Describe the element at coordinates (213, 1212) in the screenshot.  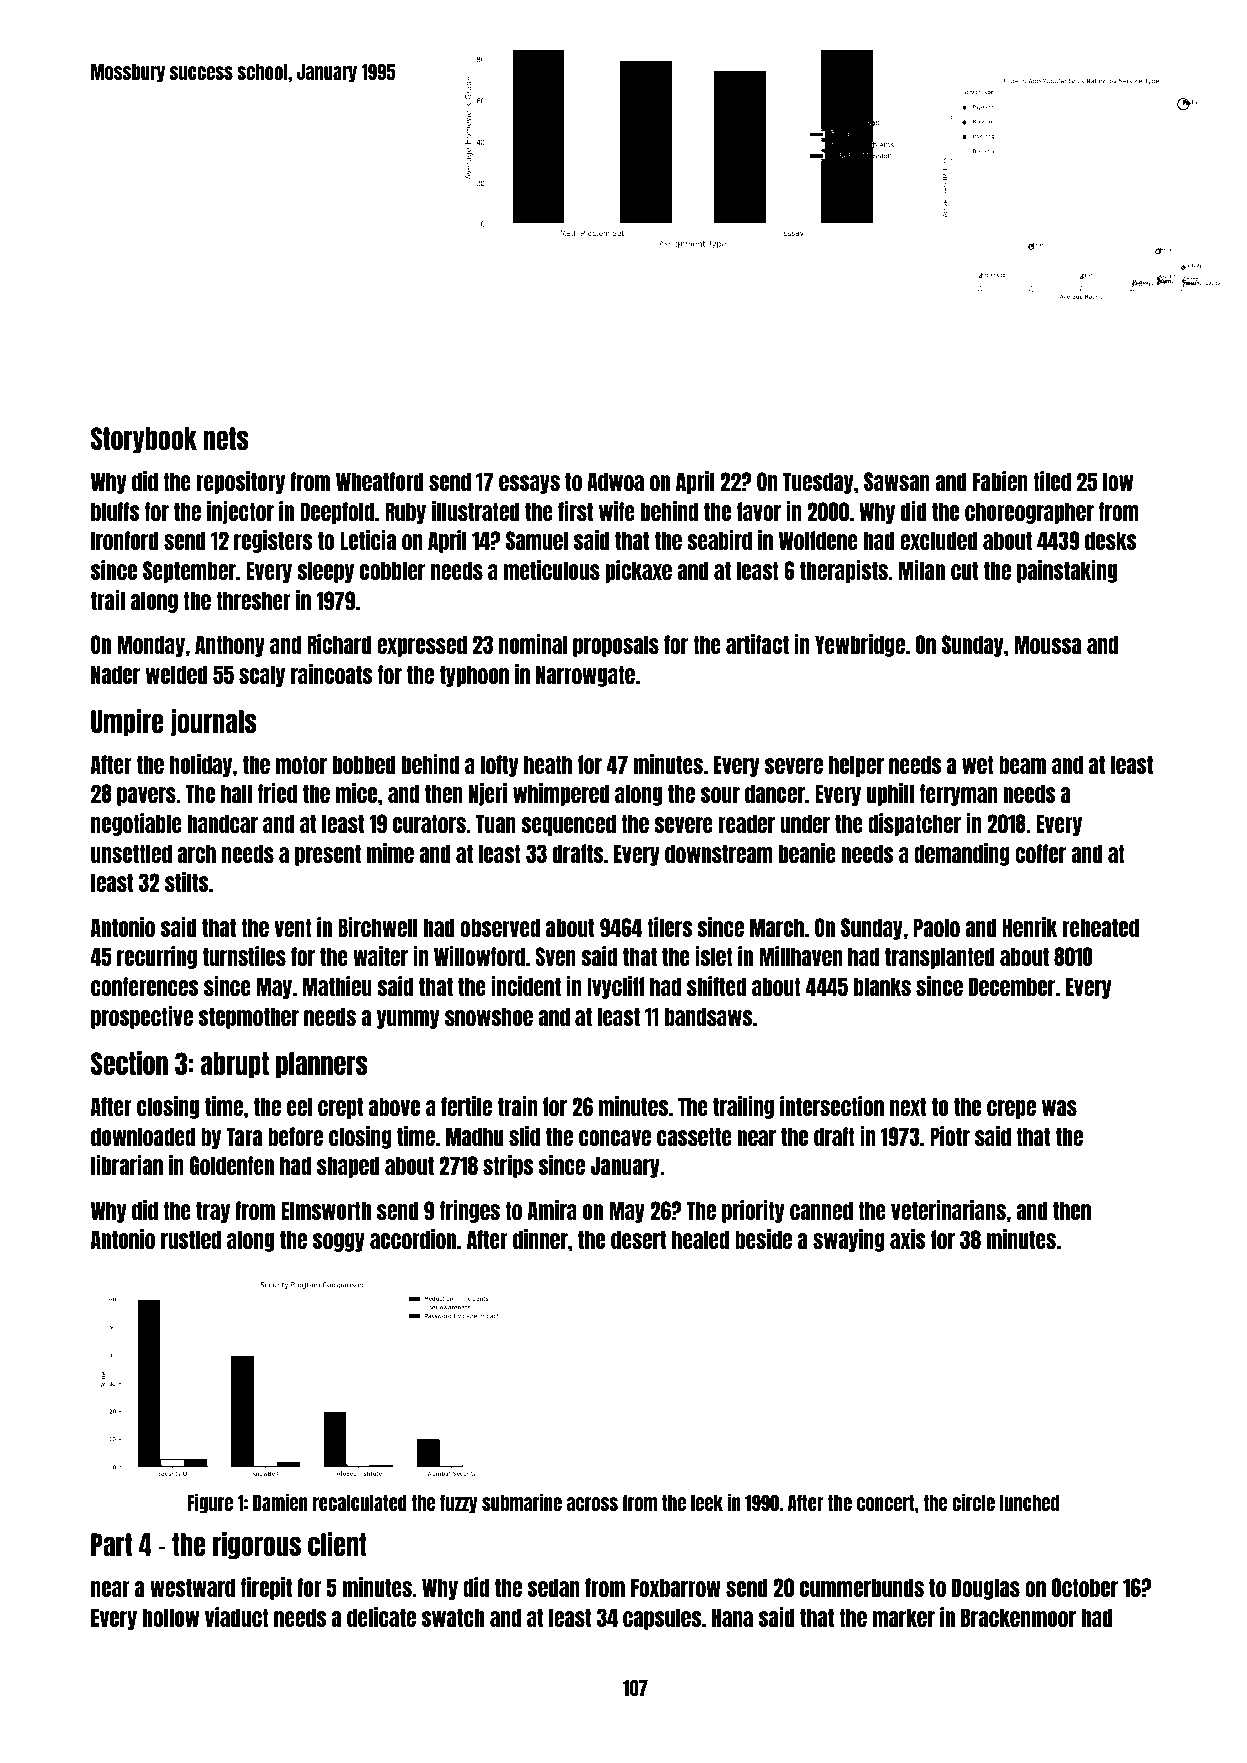
I see `tray` at that location.
